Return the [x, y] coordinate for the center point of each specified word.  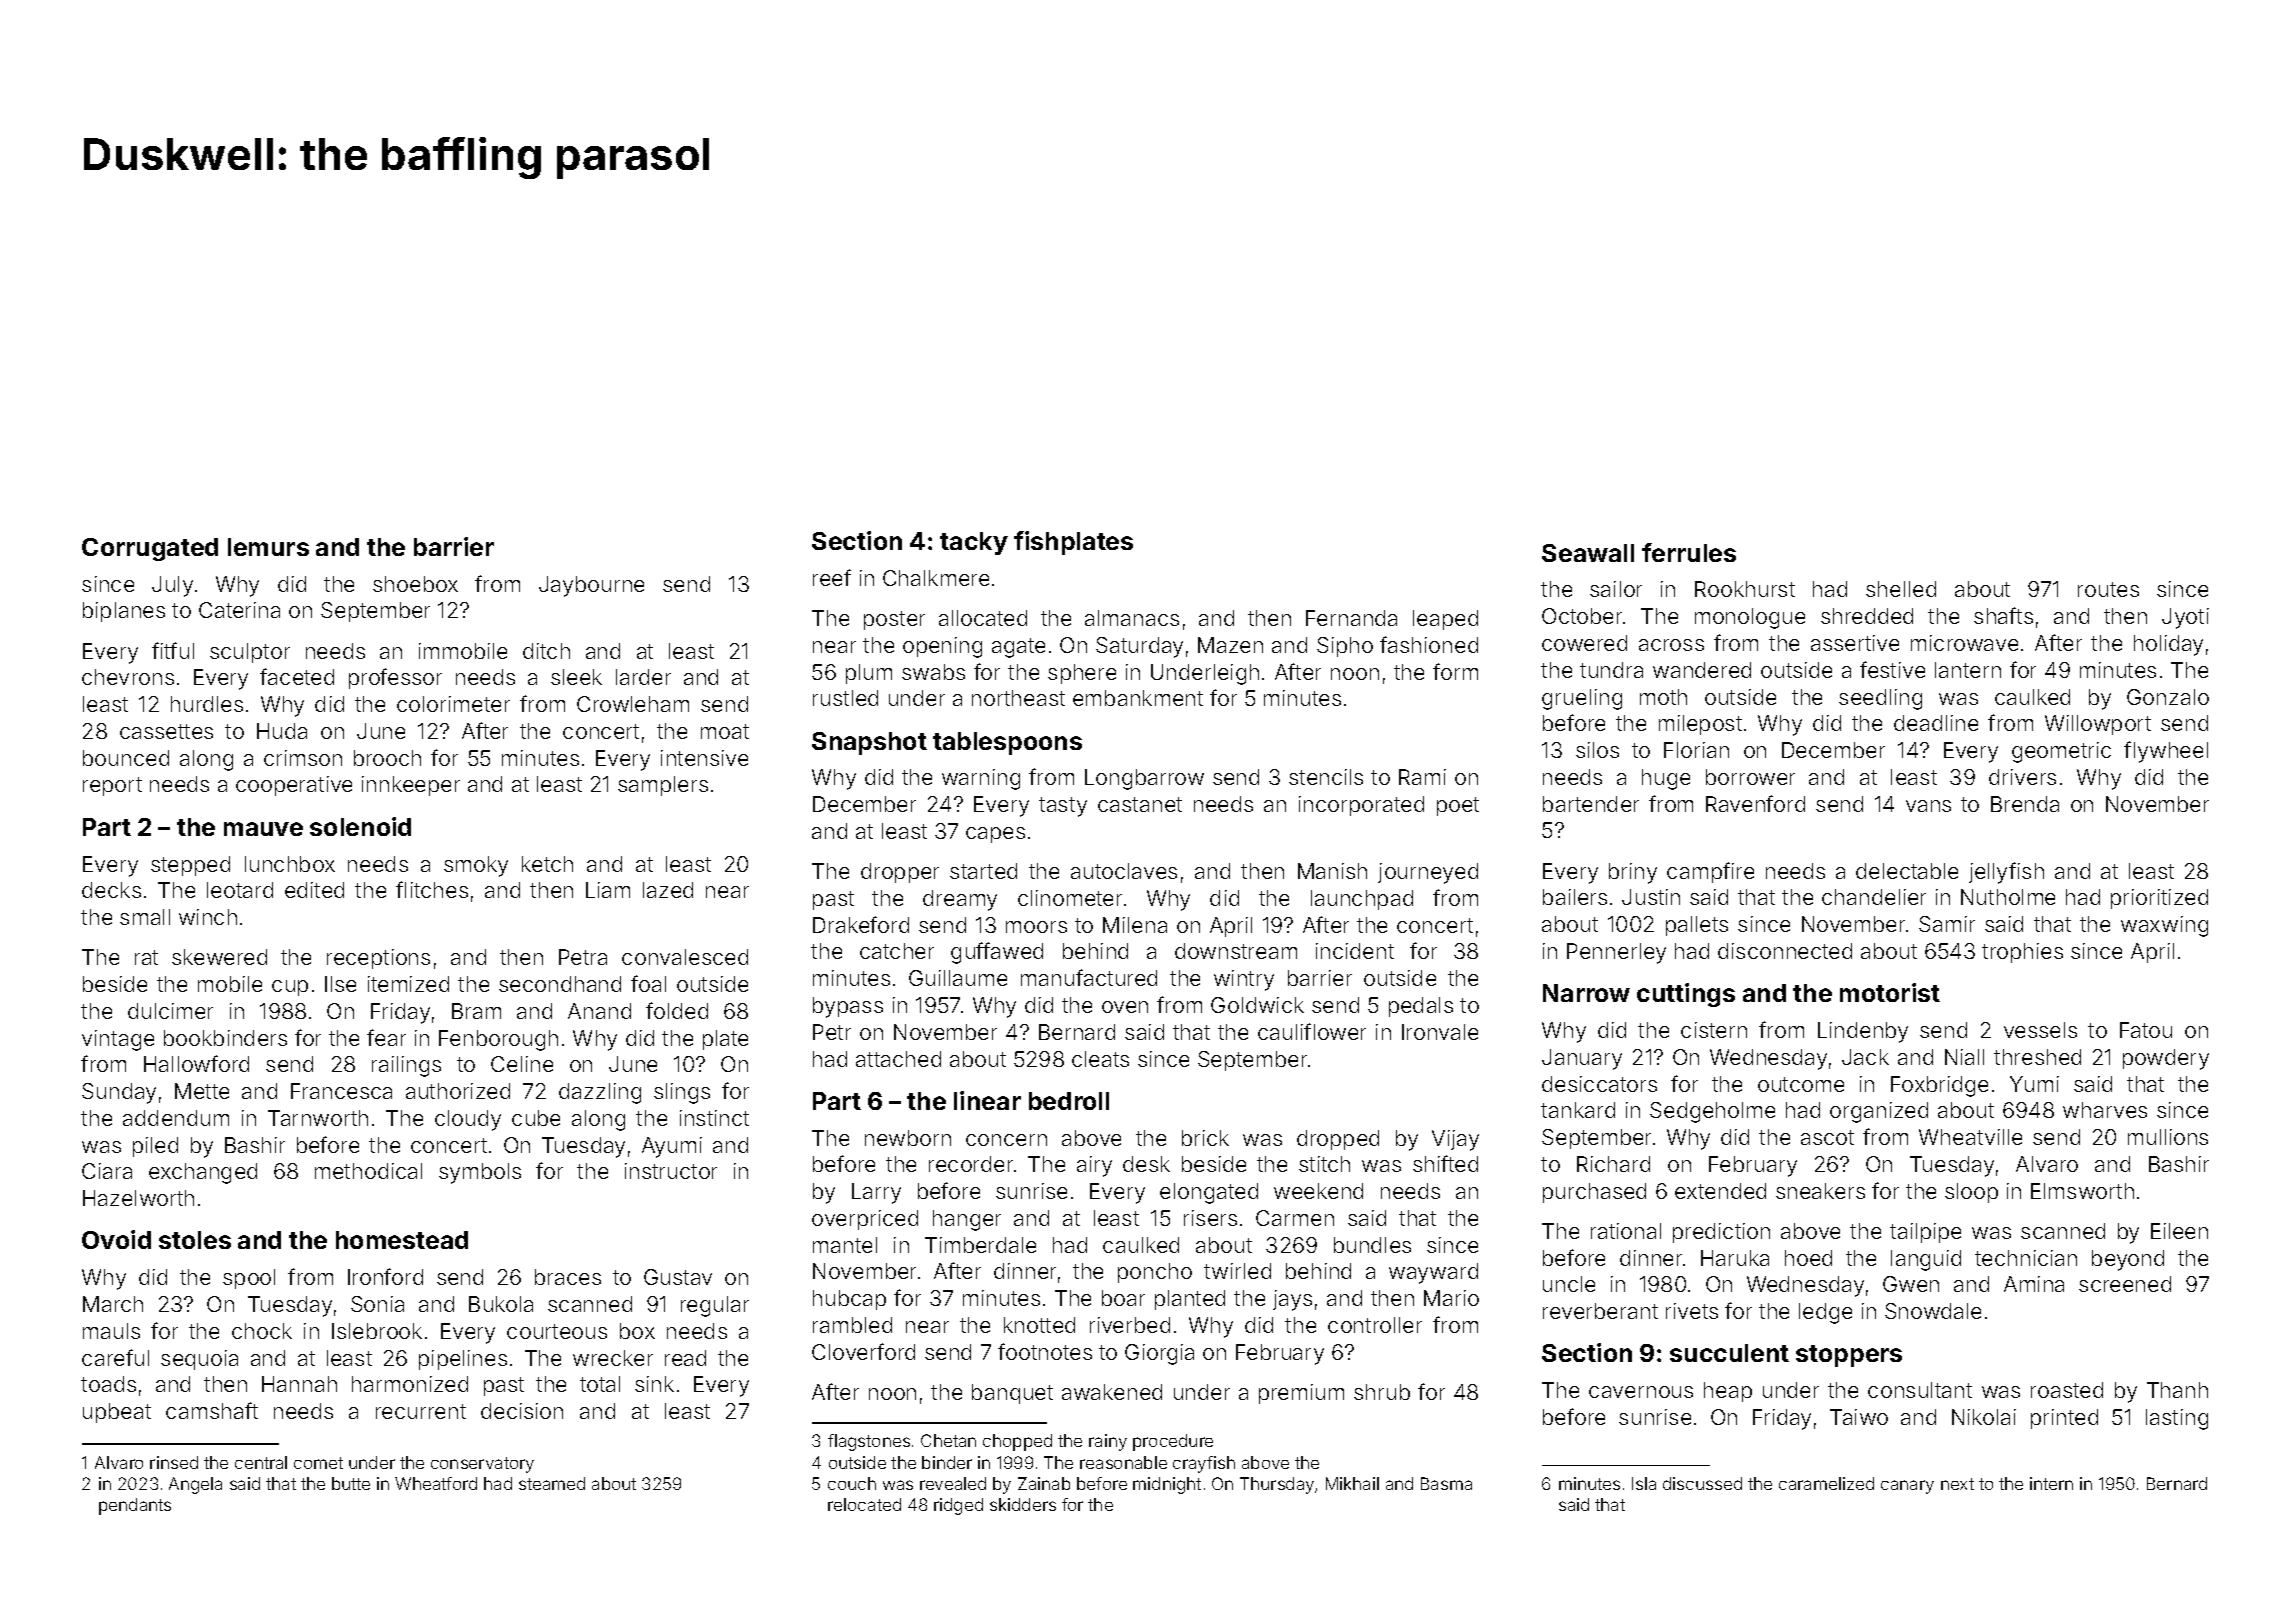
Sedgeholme [1712, 1112]
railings [406, 1066]
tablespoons [1007, 743]
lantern [1968, 670]
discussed [1702, 1483]
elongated [1209, 1193]
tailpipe [1925, 1233]
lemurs [268, 547]
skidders [1023, 1504]
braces [568, 1277]
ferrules [1689, 552]
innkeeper [411, 786]
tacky [974, 543]
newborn [908, 1138]
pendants [135, 1506]
